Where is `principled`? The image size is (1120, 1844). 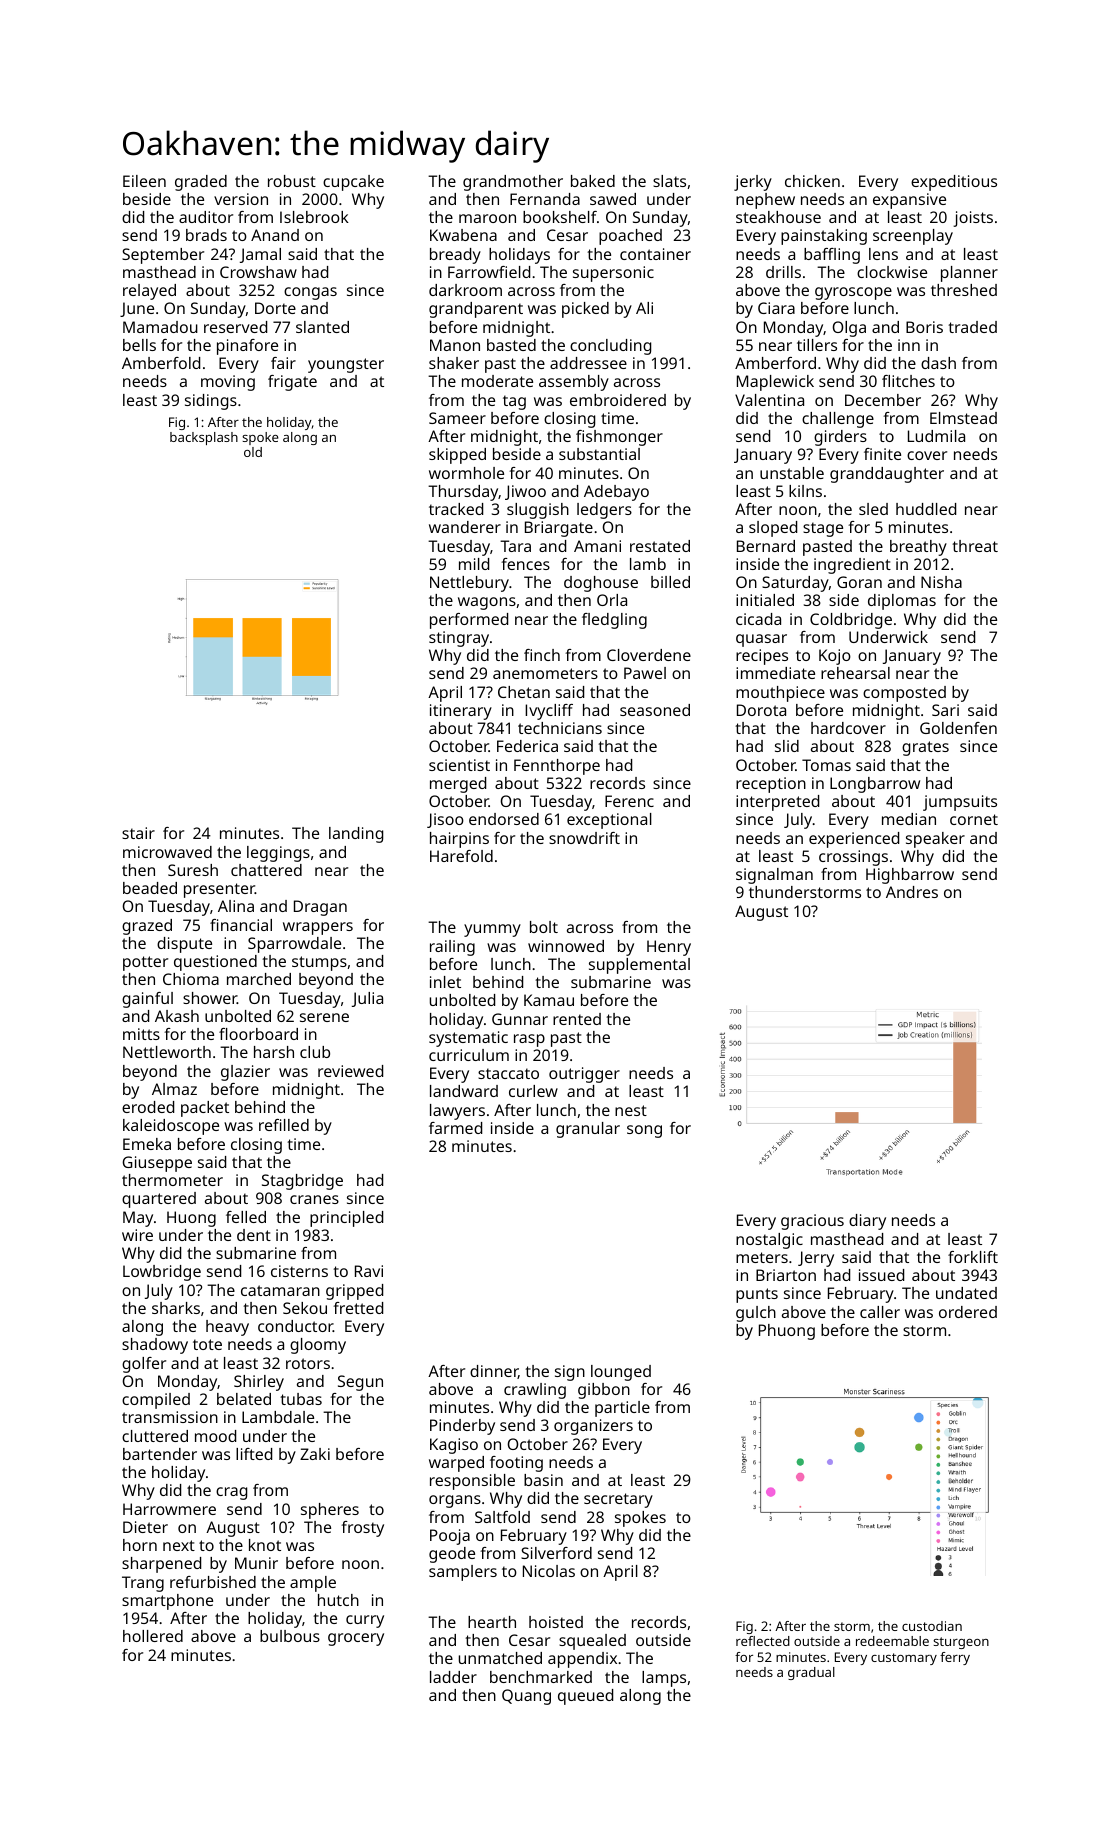
principled is located at coordinates (346, 1219).
